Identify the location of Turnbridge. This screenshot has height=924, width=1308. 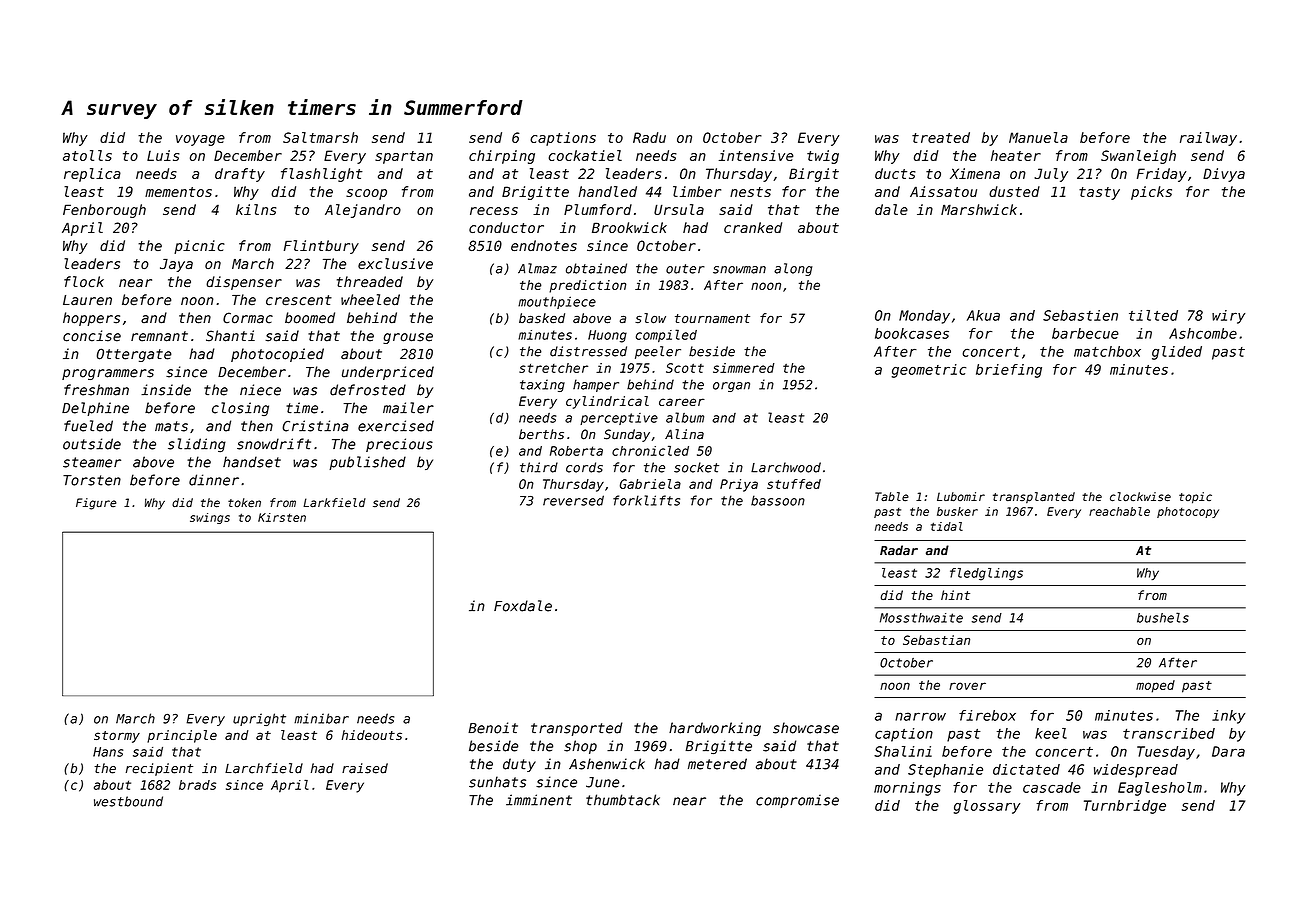
(1125, 807).
